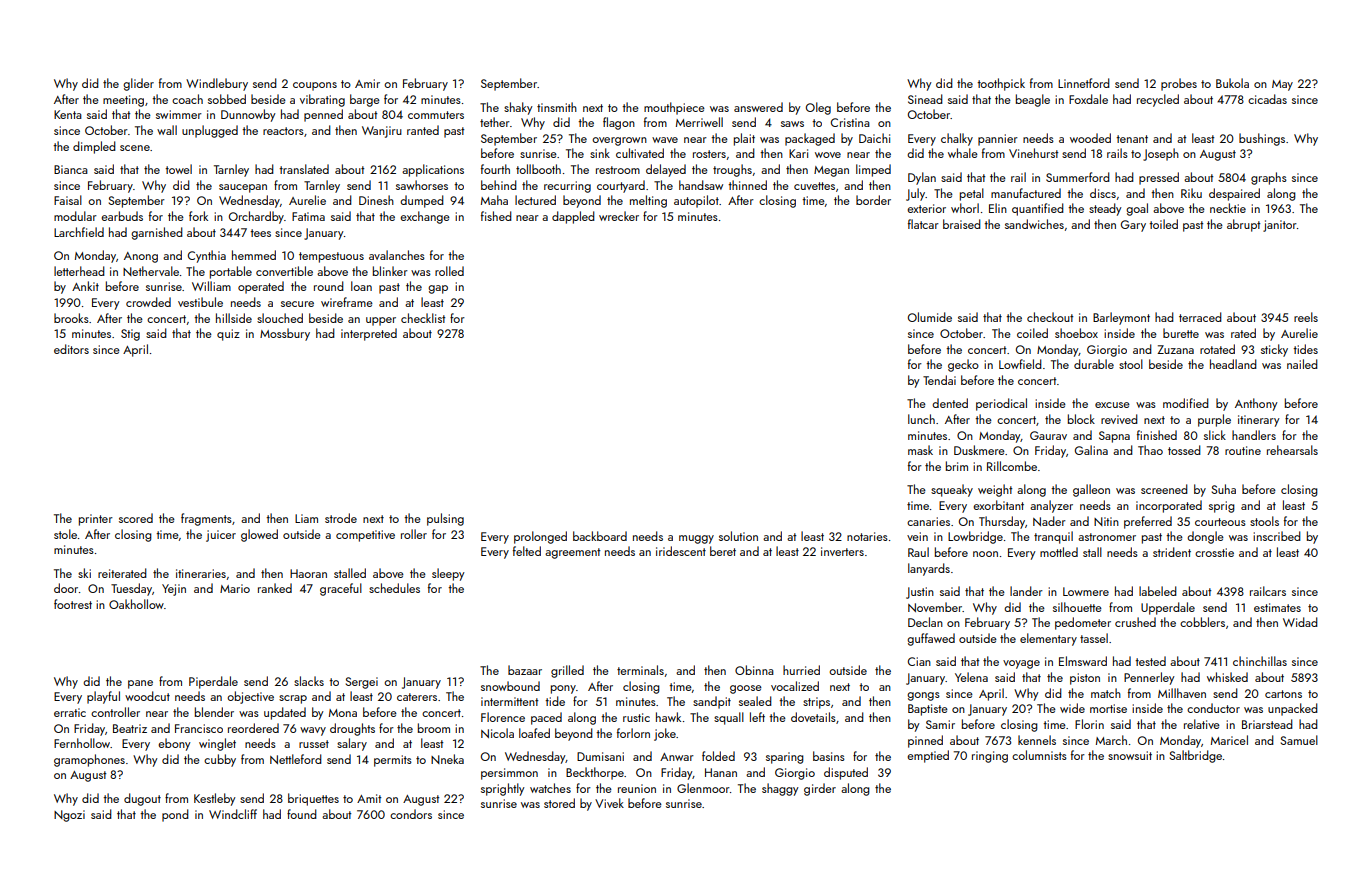 This screenshot has height=887, width=1372. I want to click on wall, so click(167, 130).
